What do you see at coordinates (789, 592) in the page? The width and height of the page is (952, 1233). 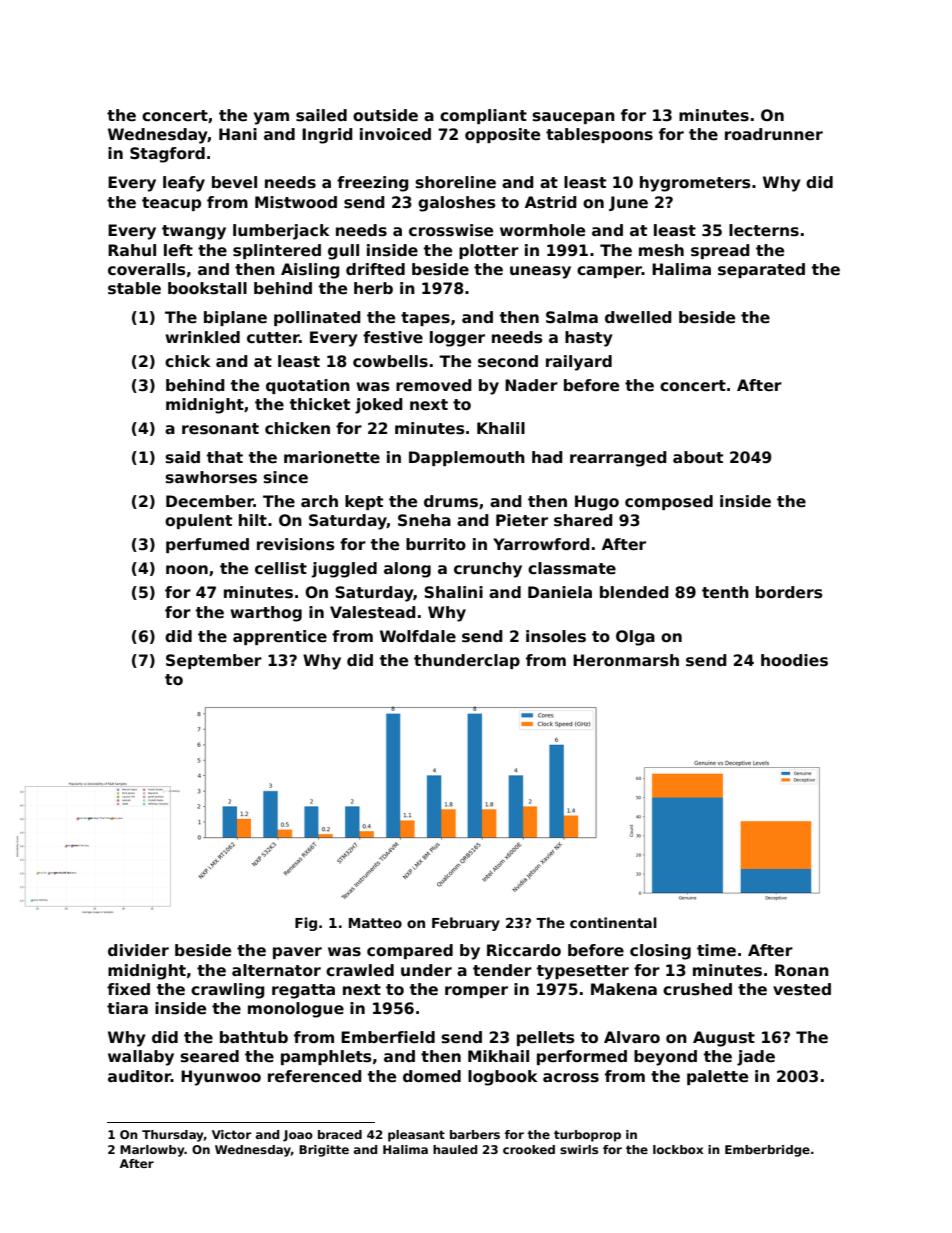 I see `borders` at bounding box center [789, 592].
